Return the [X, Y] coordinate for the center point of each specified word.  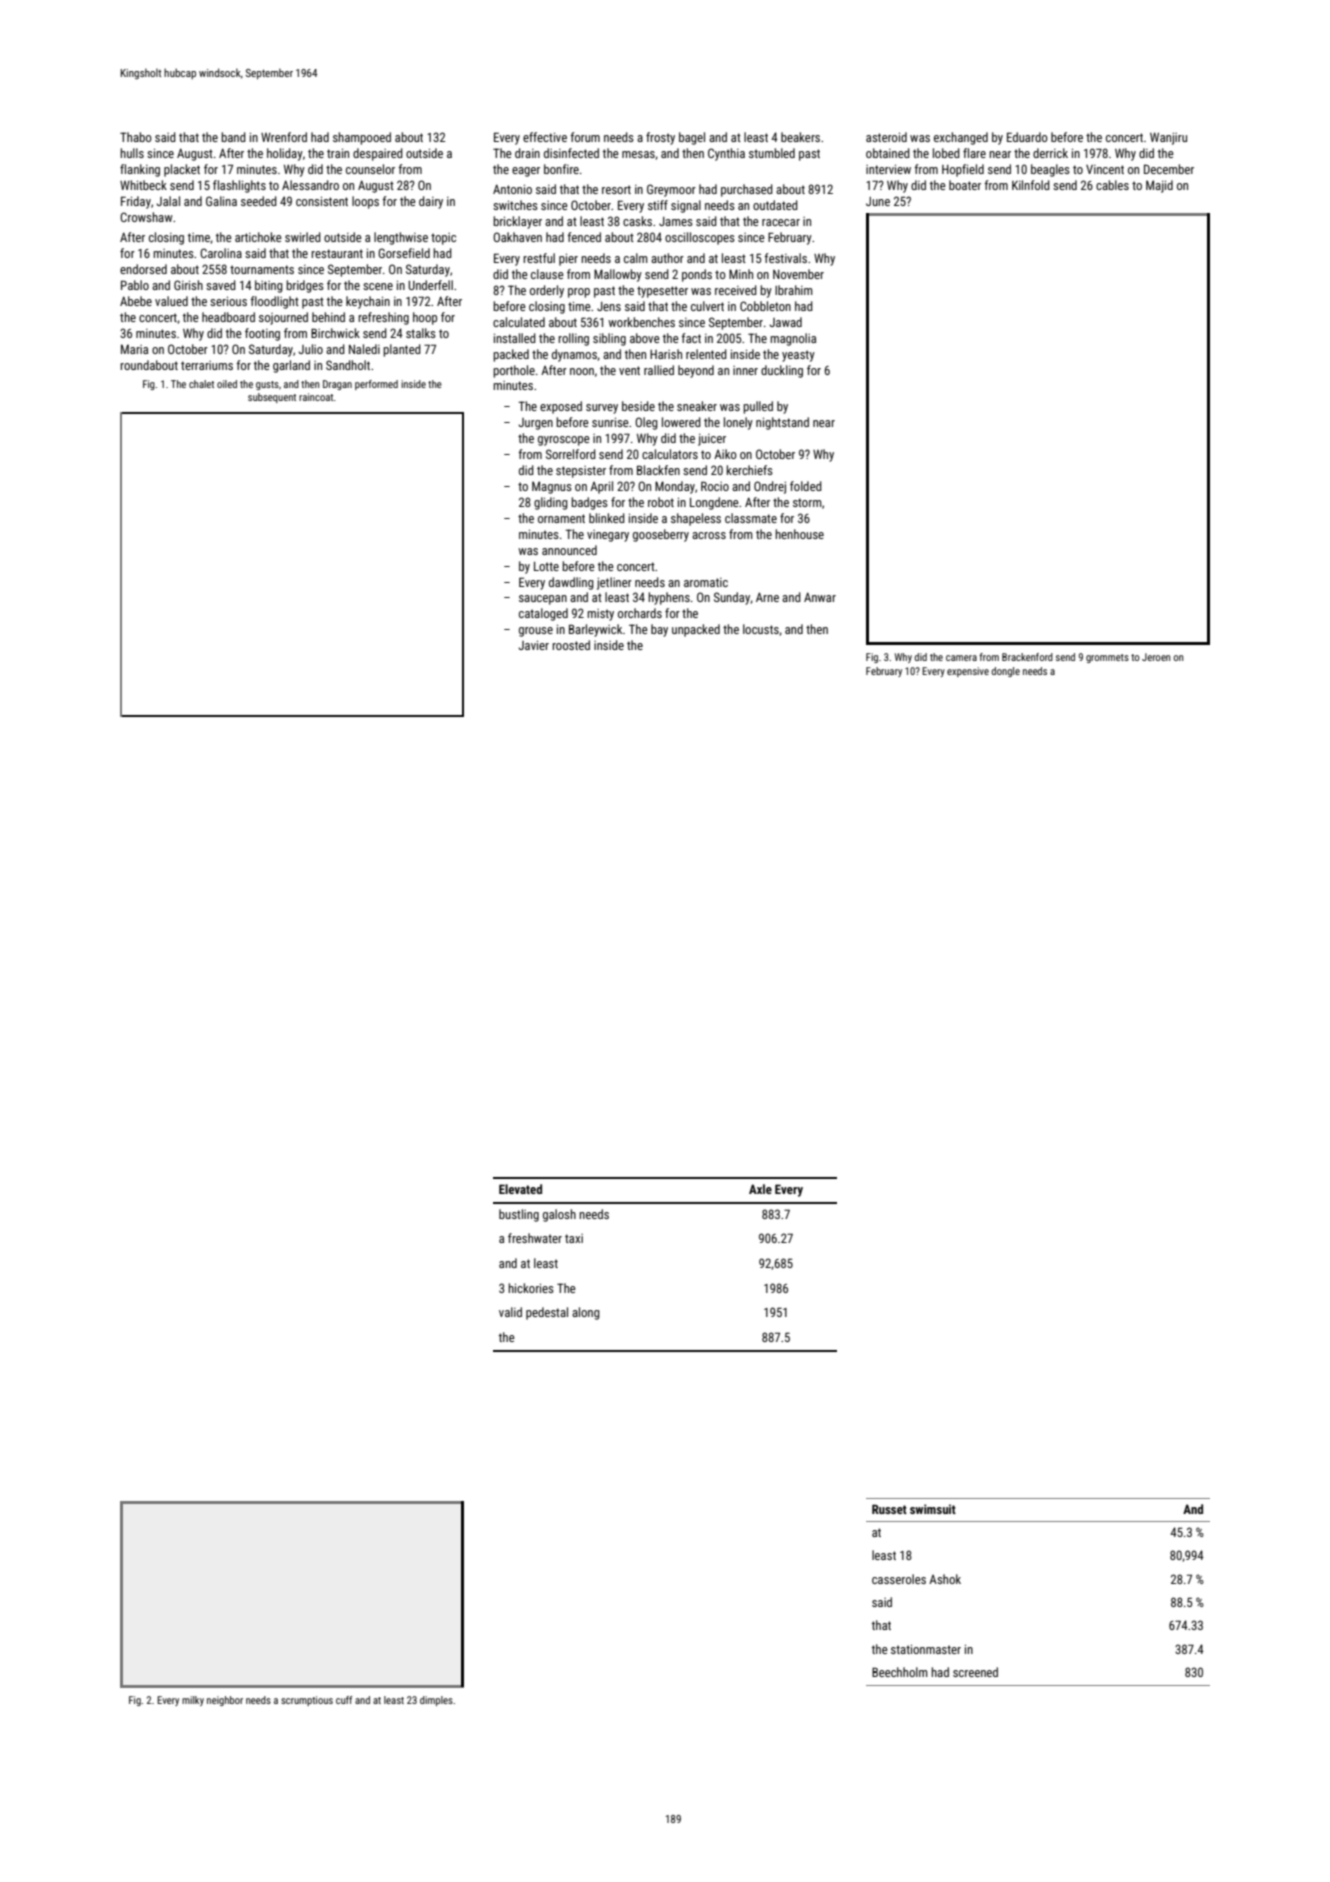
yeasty [798, 356]
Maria [134, 349]
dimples [436, 1701]
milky [193, 1701]
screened [975, 1672]
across [709, 535]
